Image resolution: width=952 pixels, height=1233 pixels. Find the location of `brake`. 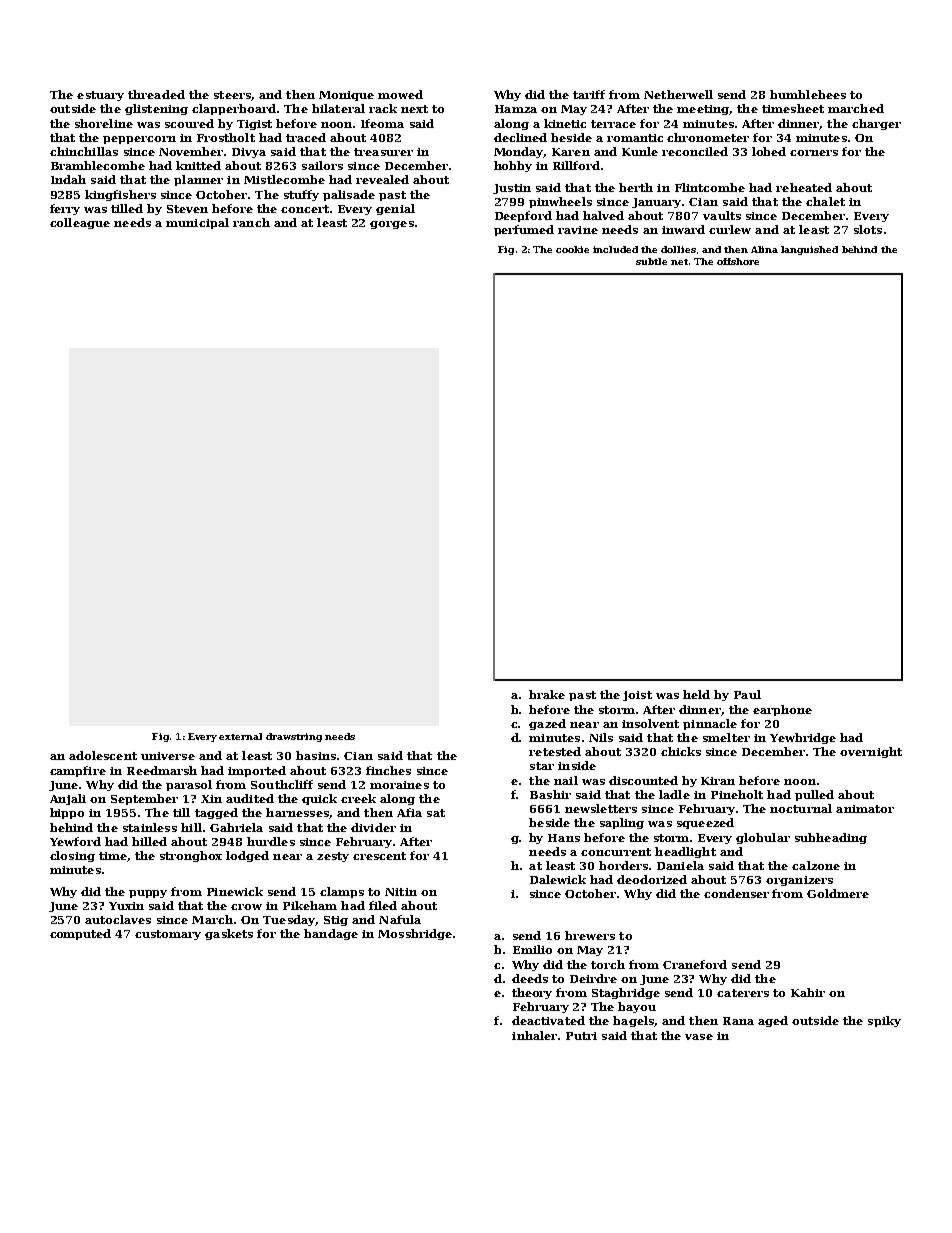

brake is located at coordinates (547, 694).
